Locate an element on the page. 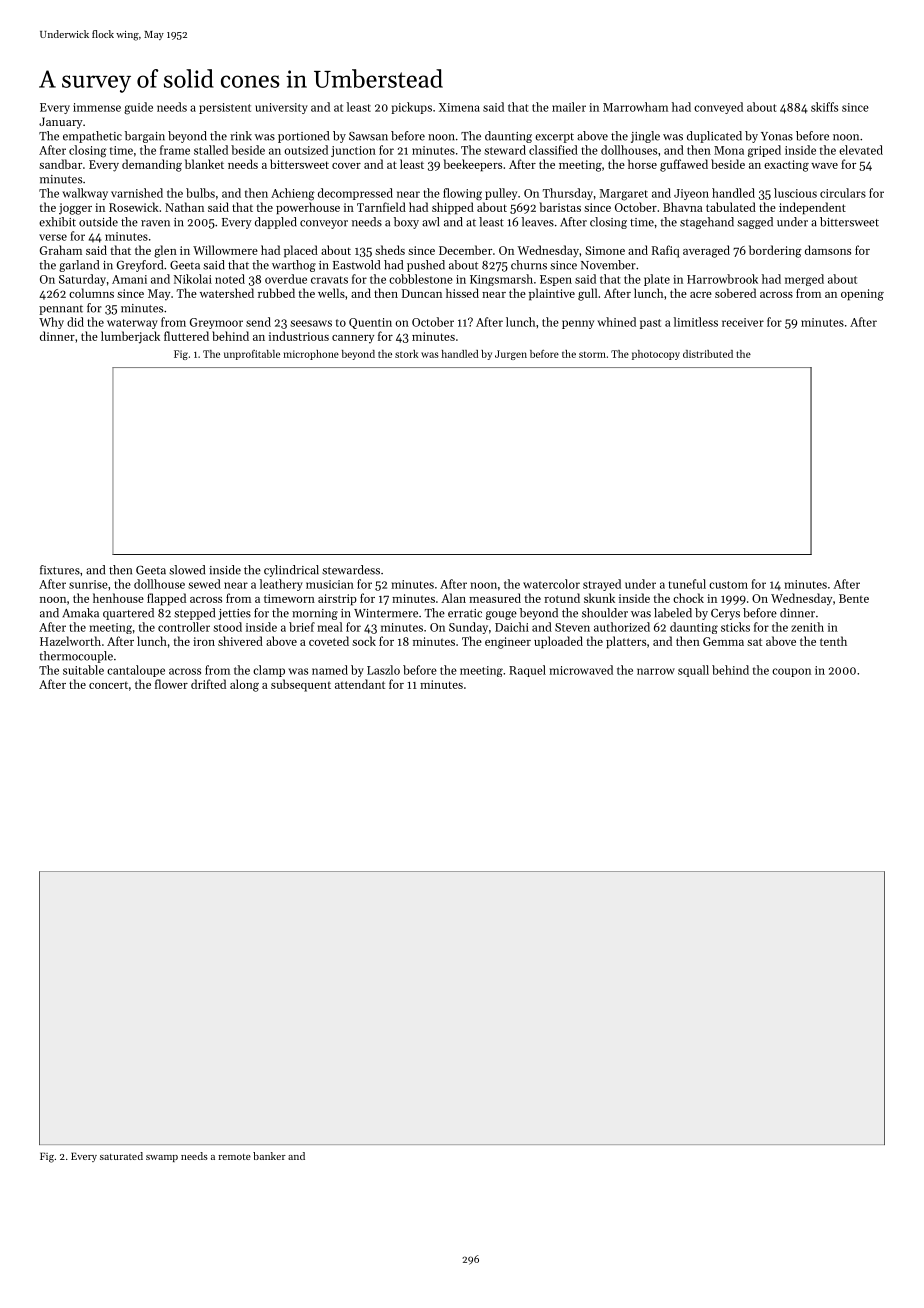  concert is located at coordinates (108, 685).
